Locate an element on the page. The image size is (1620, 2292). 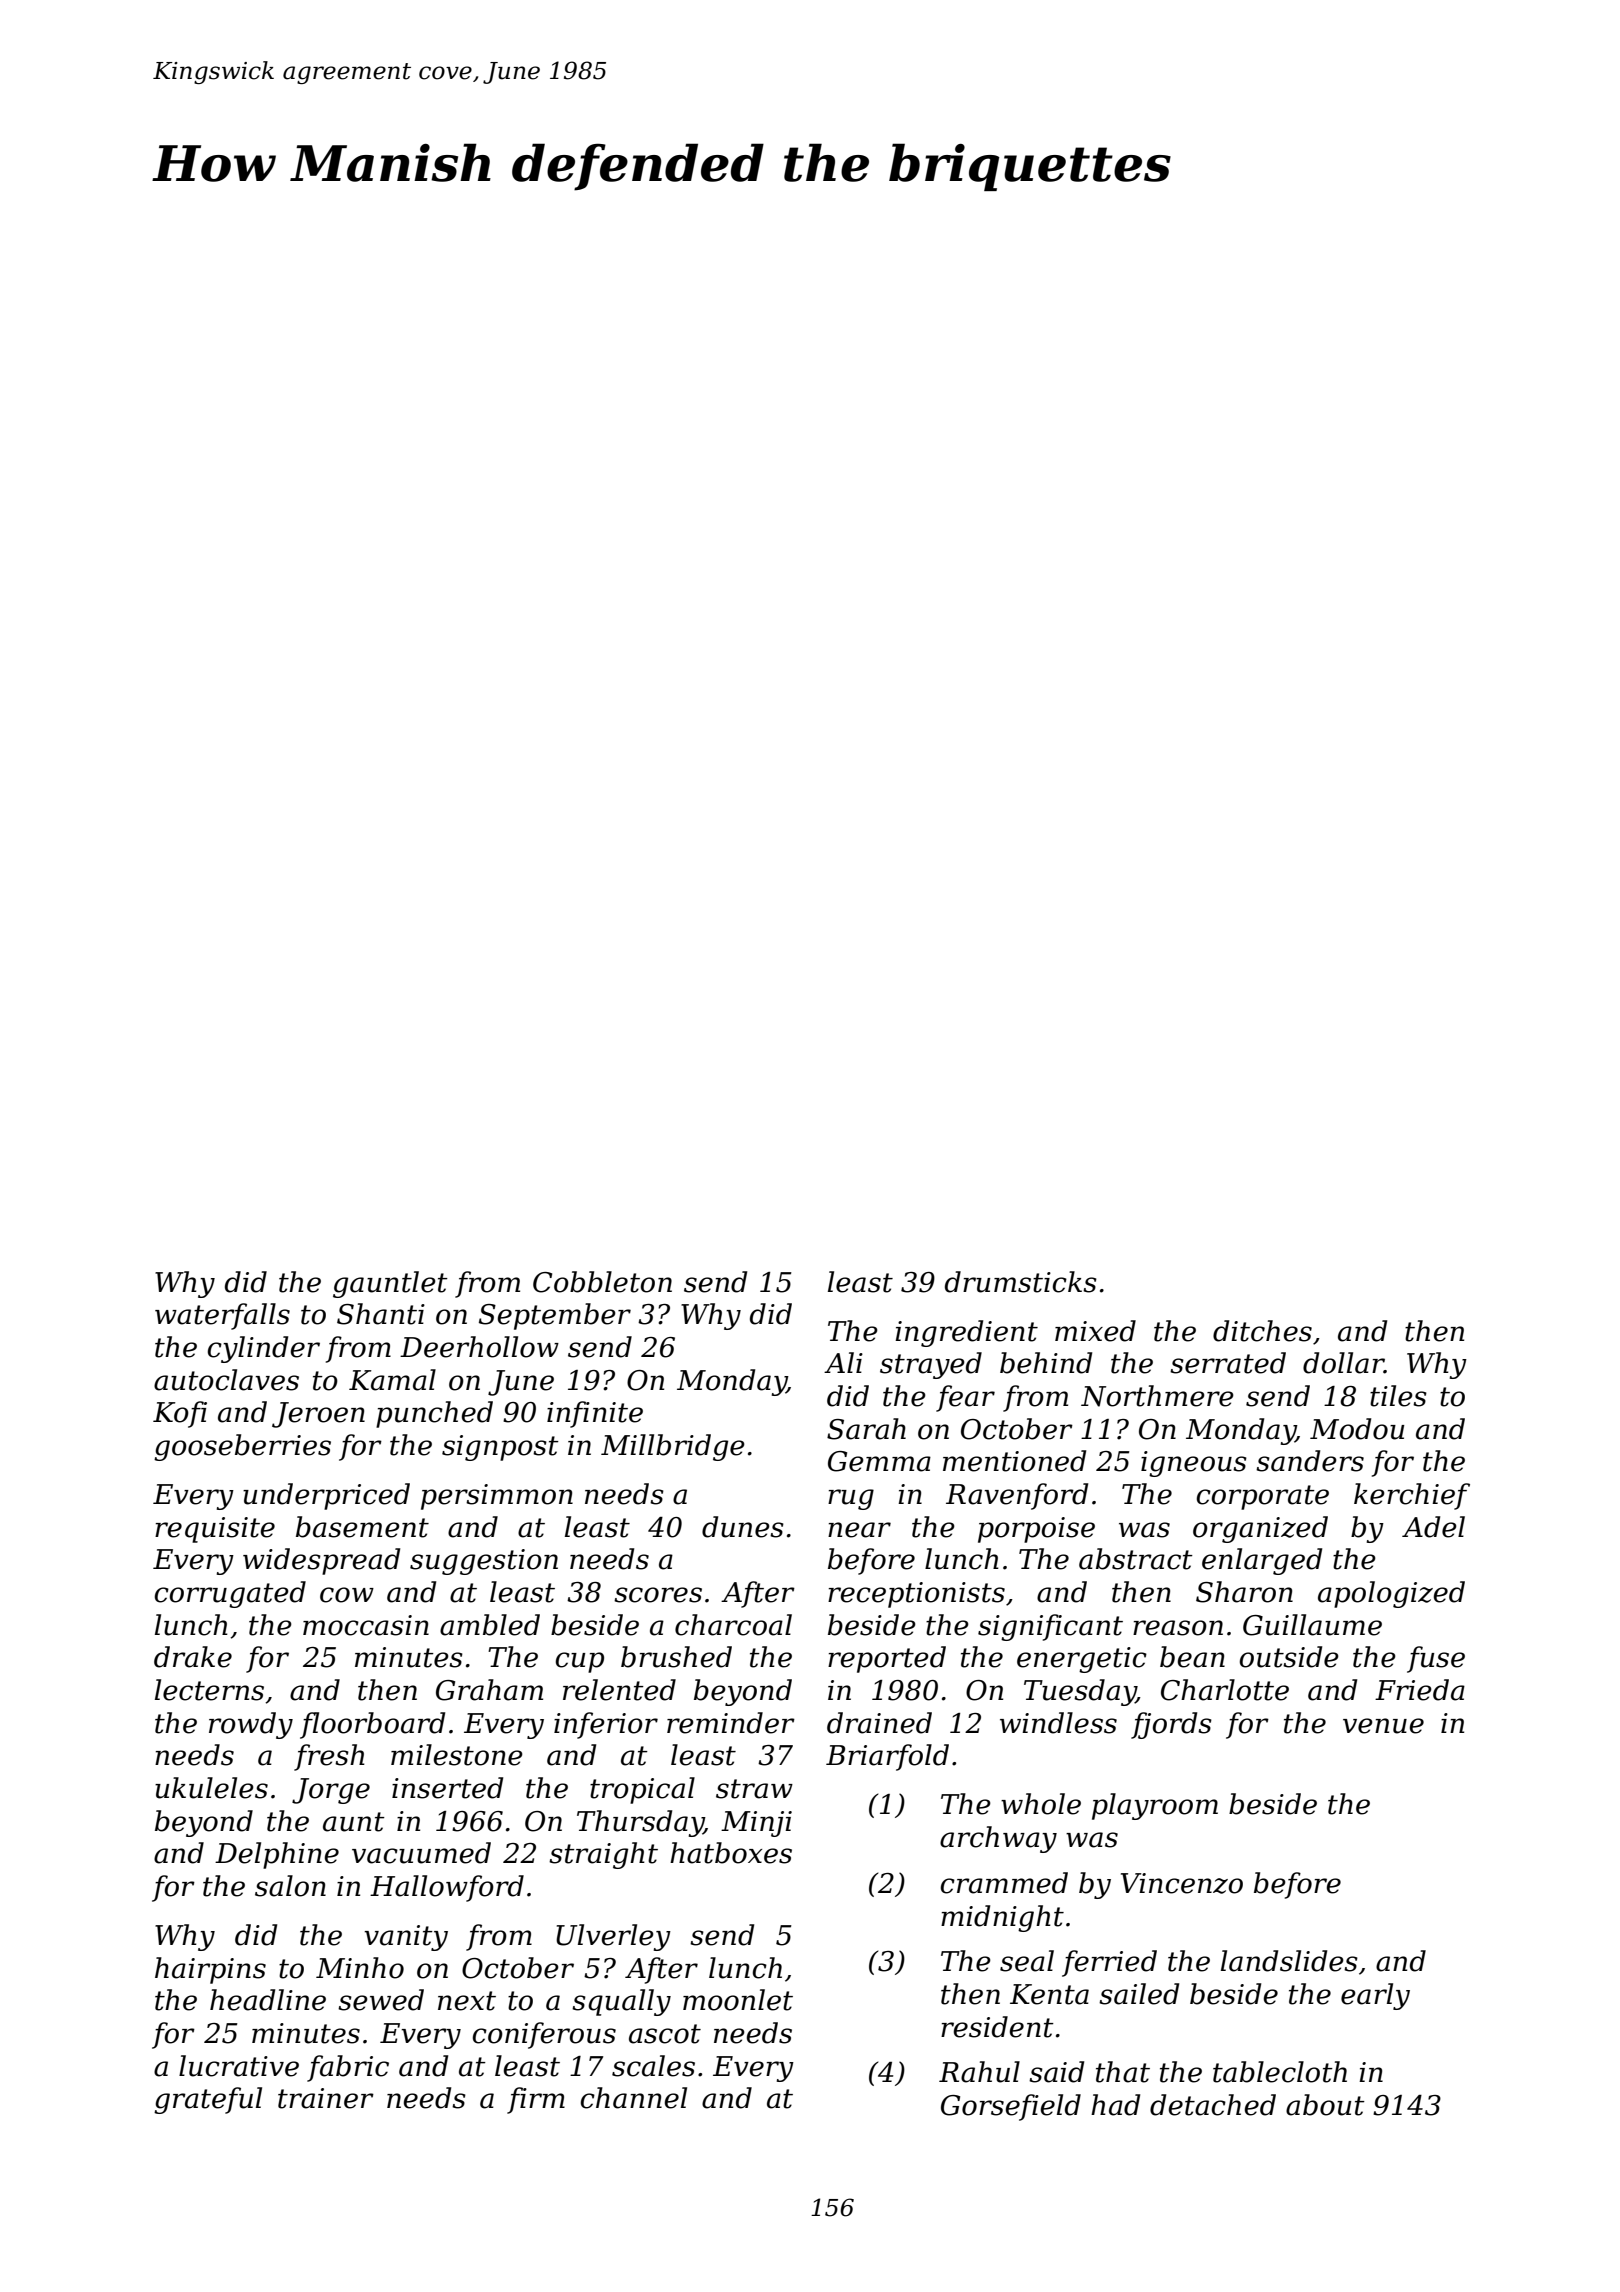
corporate is located at coordinates (1263, 1497).
